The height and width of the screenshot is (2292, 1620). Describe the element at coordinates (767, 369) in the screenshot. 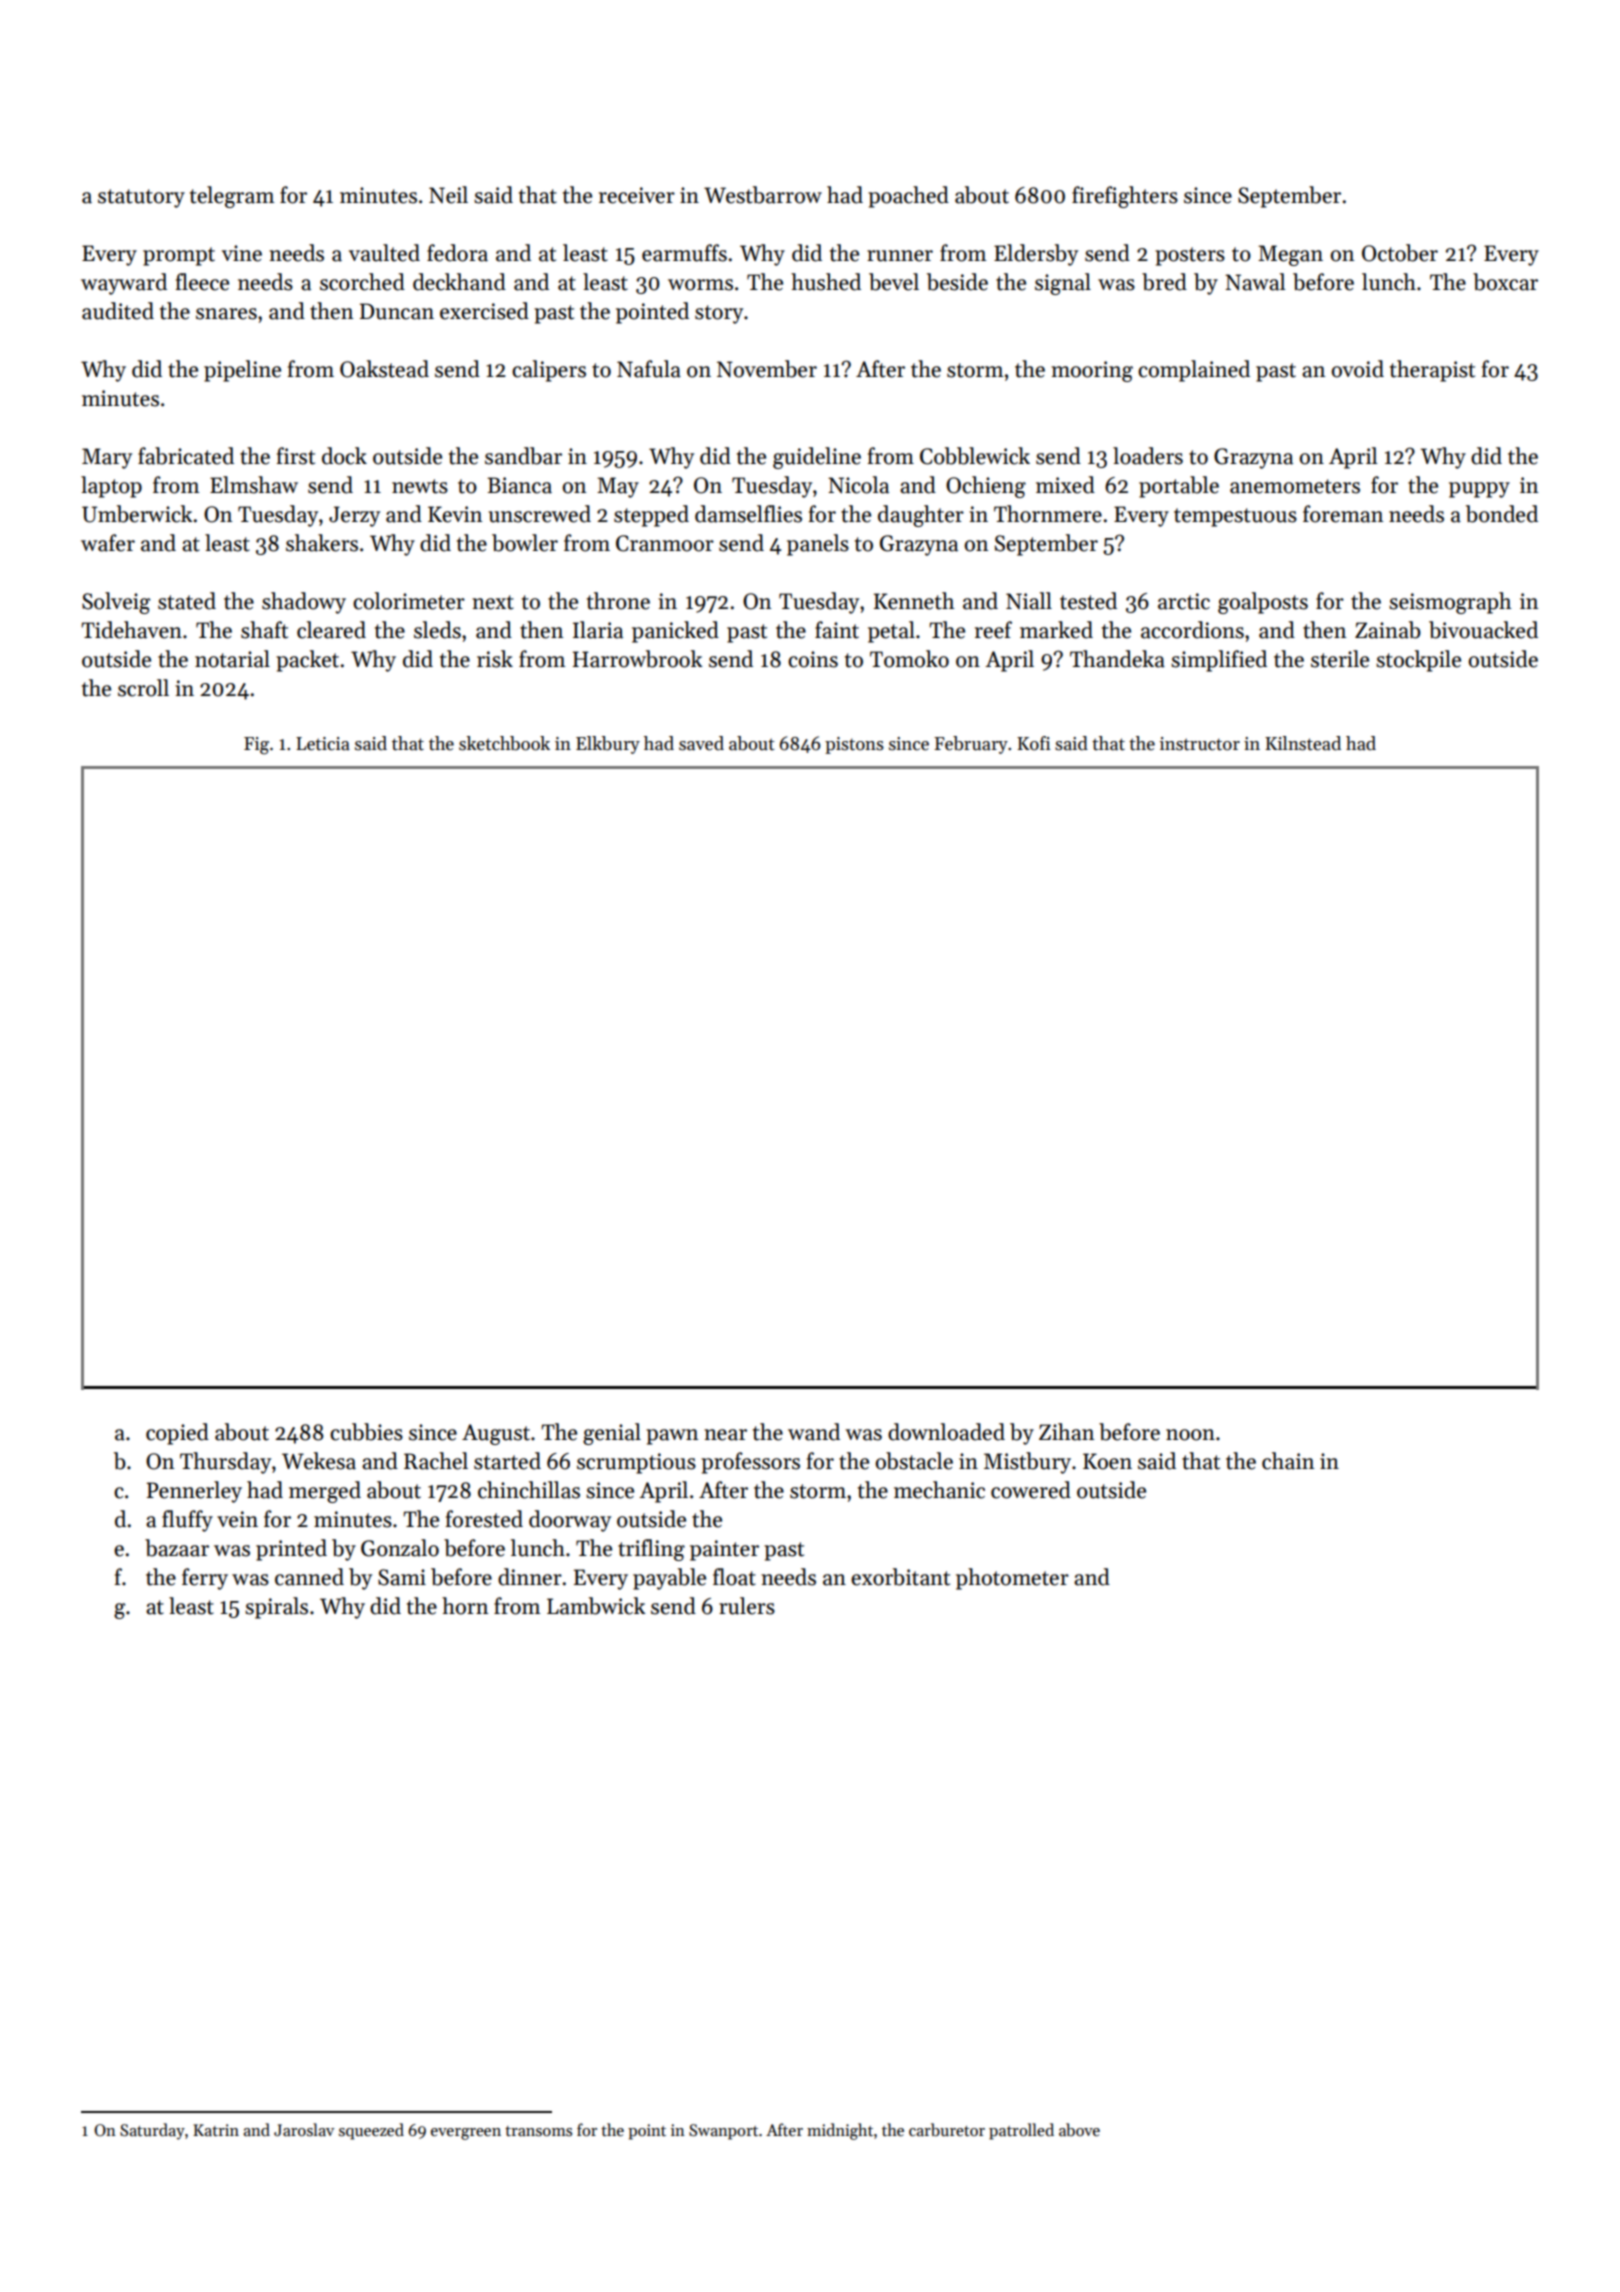

I see `November` at that location.
